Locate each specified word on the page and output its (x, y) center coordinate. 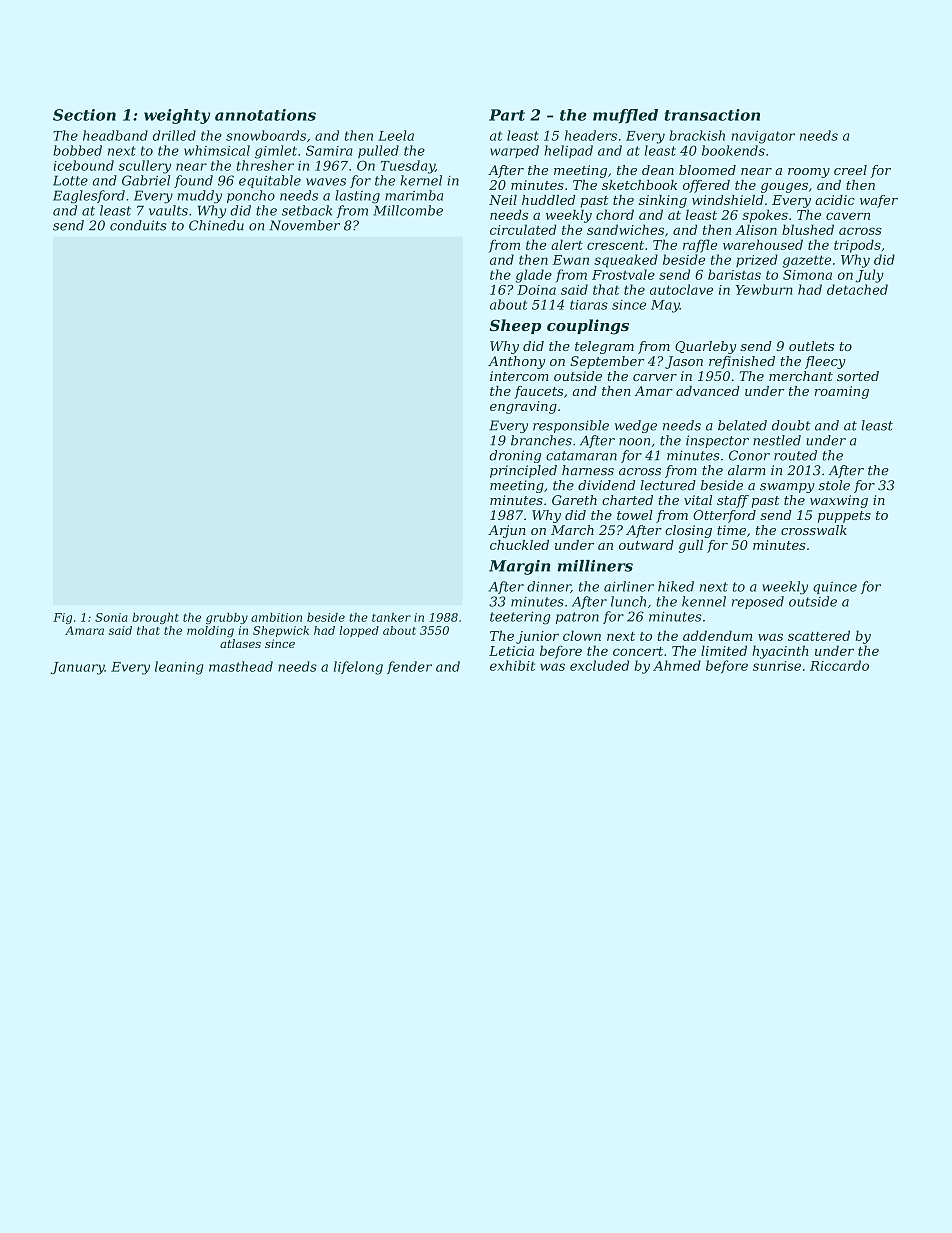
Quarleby (705, 347)
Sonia (111, 617)
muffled (625, 116)
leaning (179, 668)
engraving (523, 407)
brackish (697, 135)
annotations (265, 115)
